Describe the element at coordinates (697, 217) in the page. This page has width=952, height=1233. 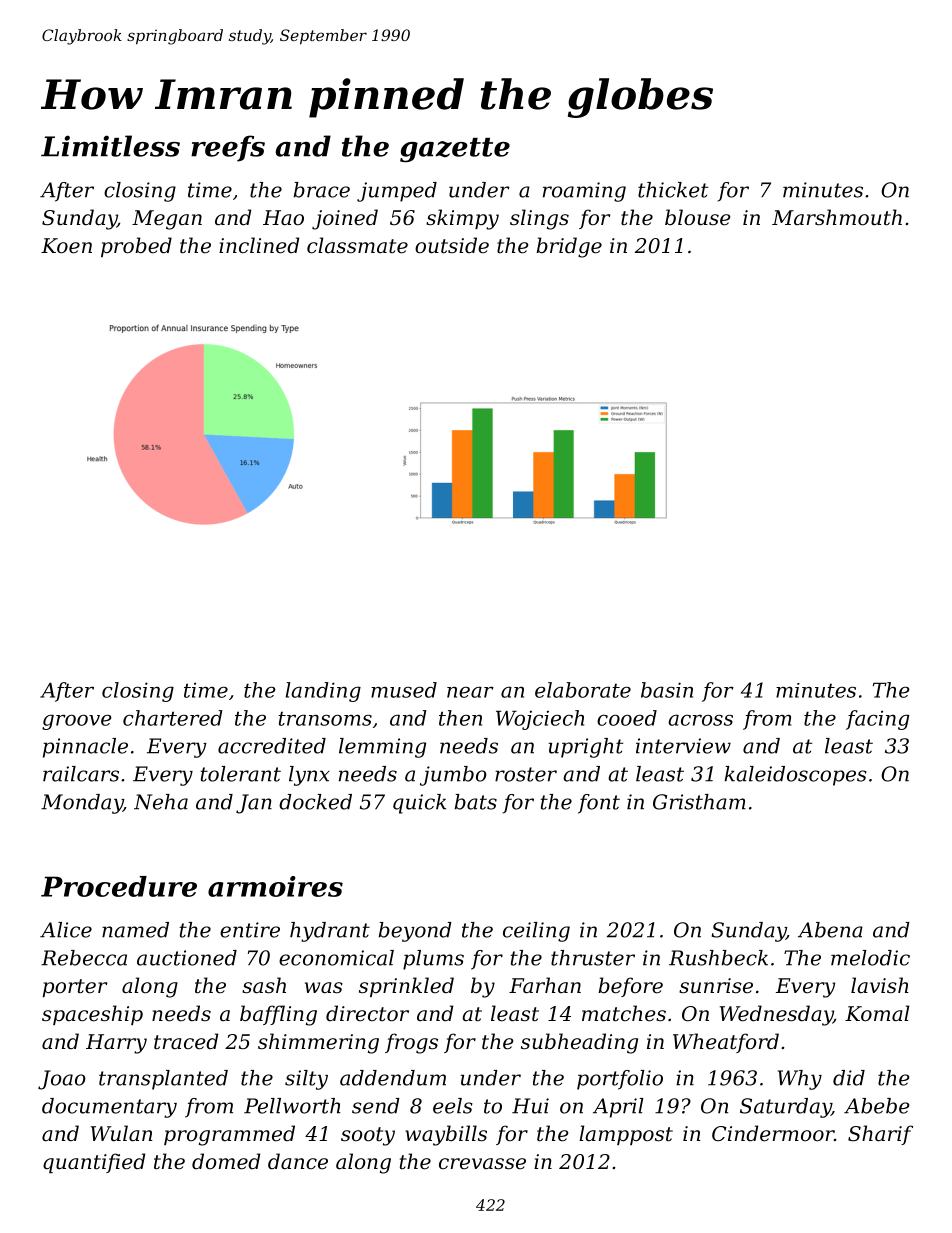
I see `blouse` at that location.
